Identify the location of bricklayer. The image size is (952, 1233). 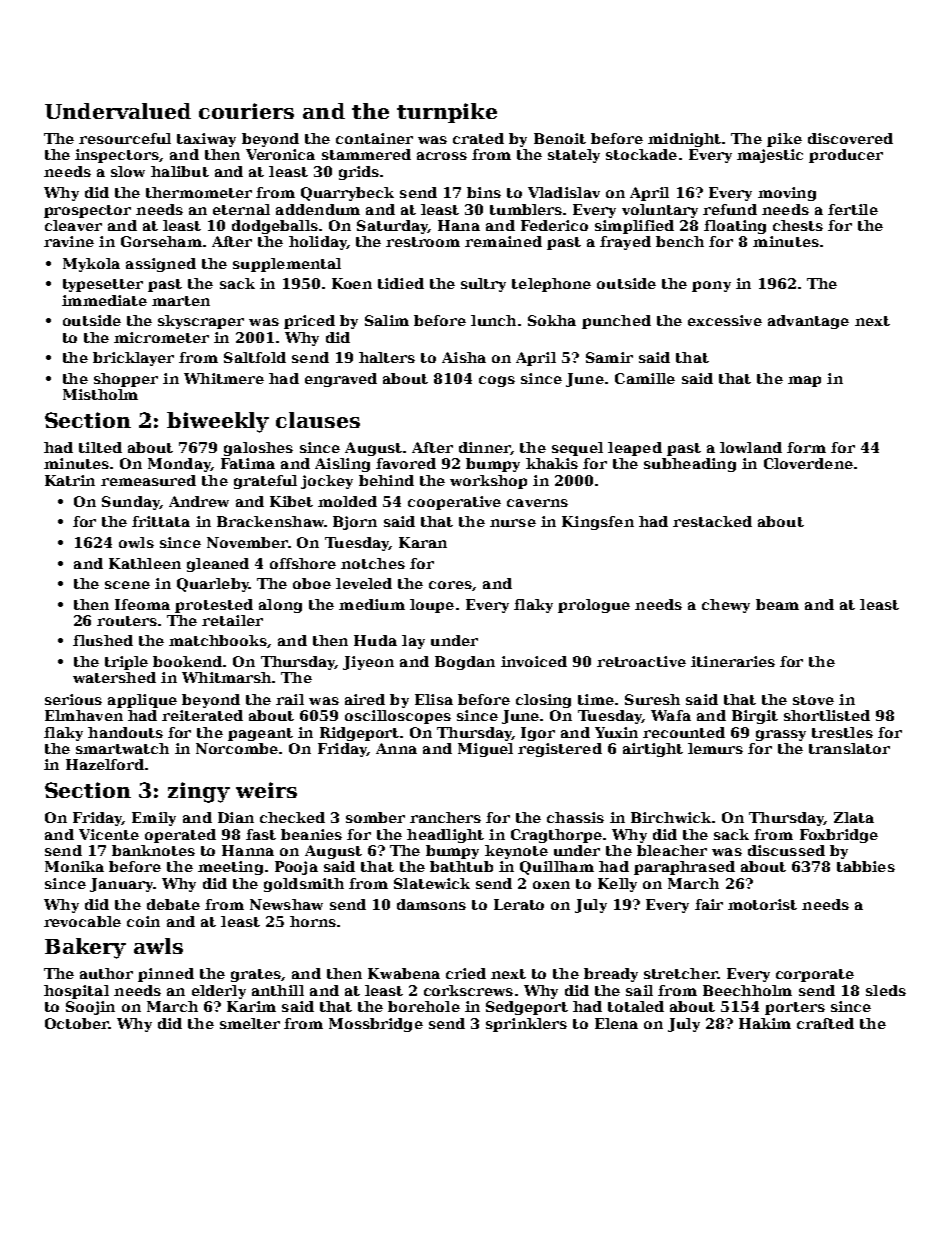
(133, 359).
